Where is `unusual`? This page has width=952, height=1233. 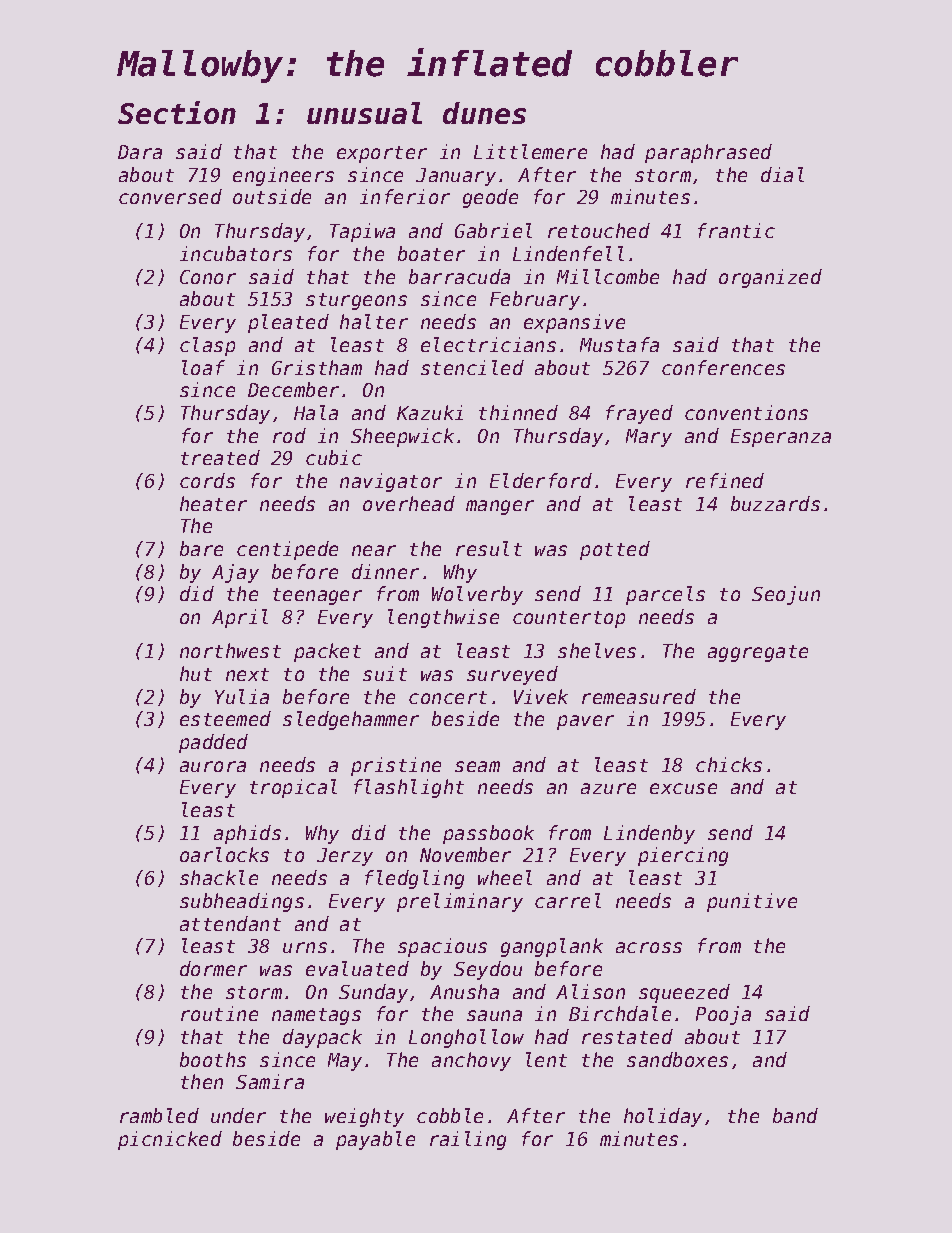 unusual is located at coordinates (364, 113).
